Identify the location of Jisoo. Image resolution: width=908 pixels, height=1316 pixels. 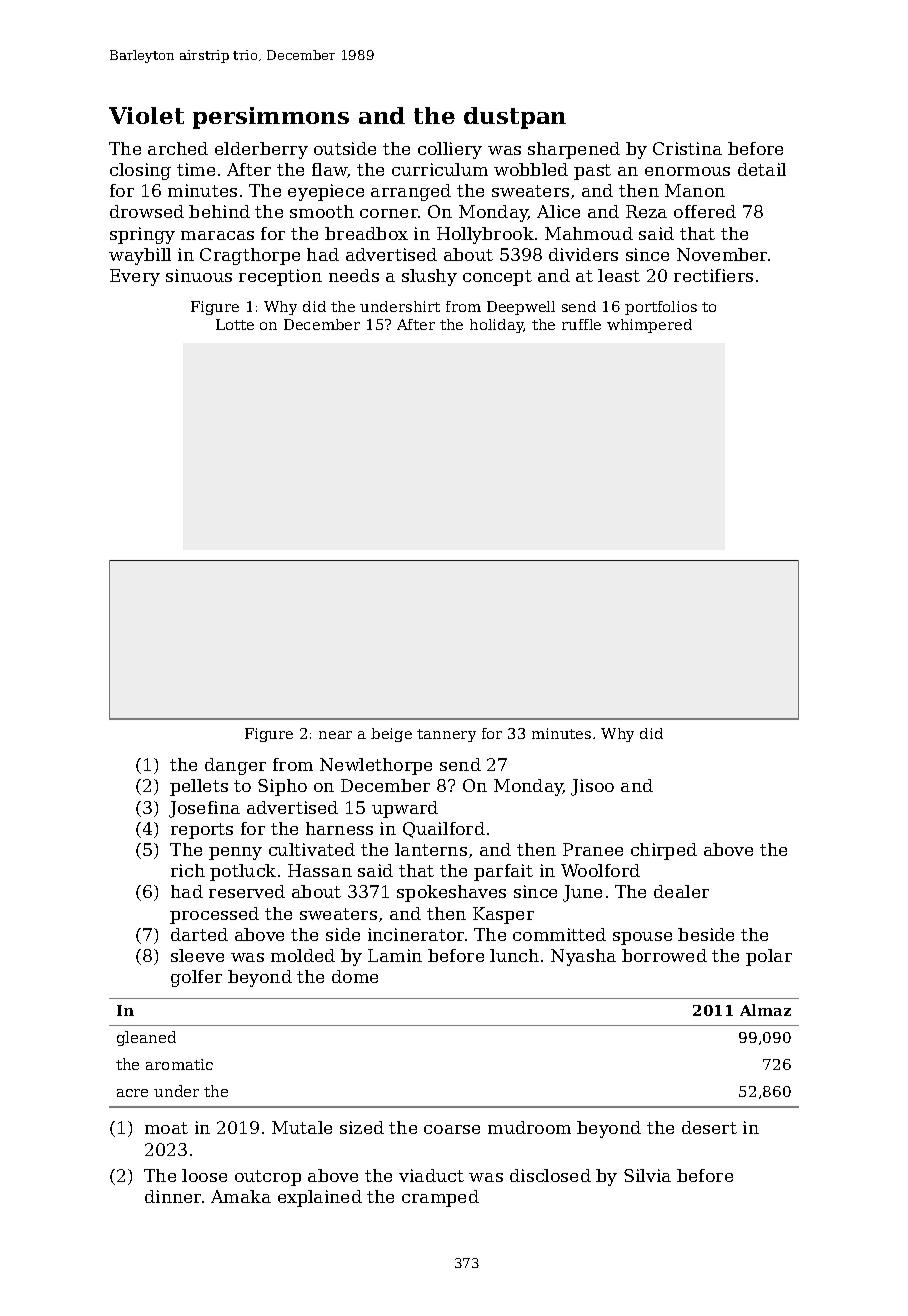
(592, 787).
